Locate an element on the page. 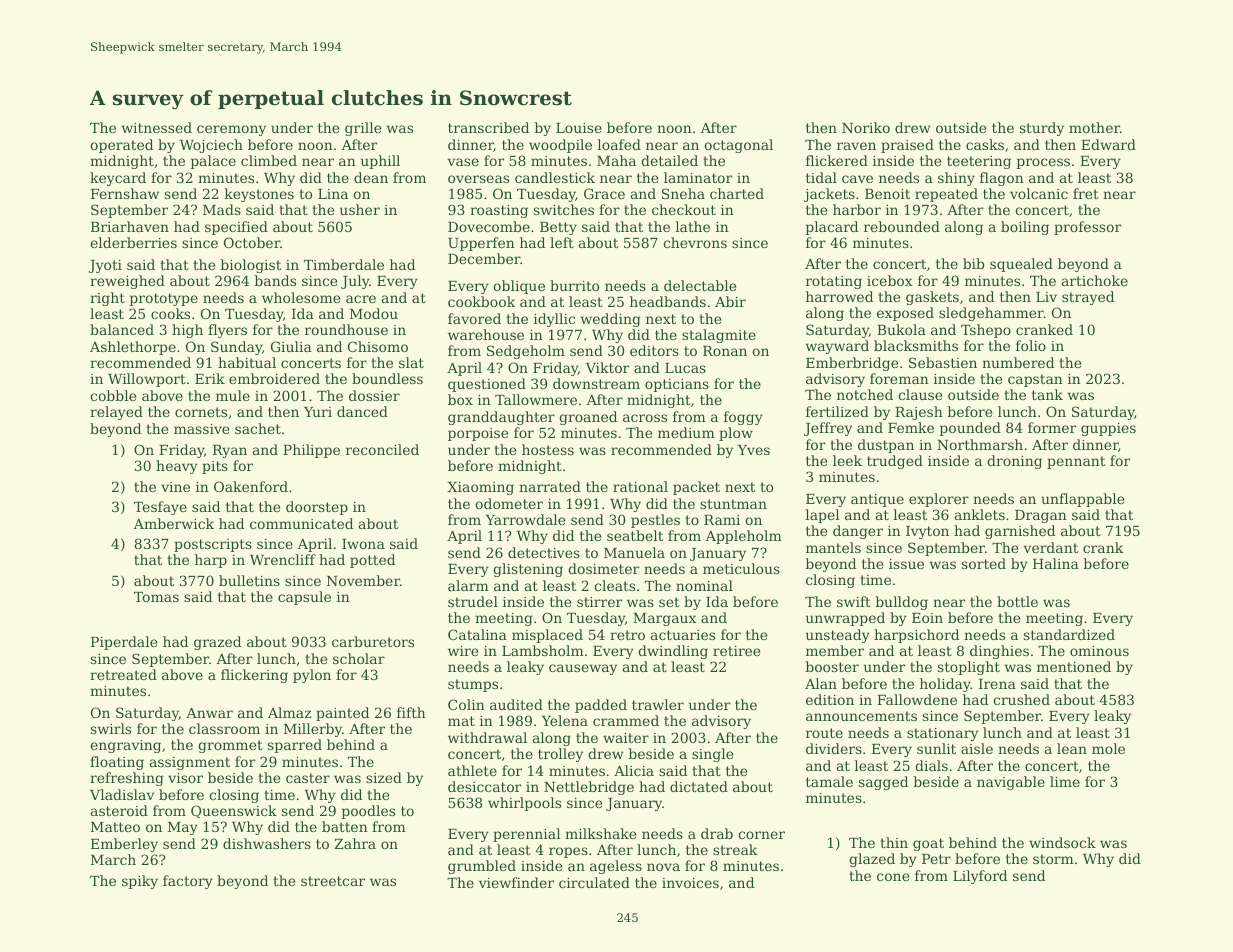  hostess is located at coordinates (548, 449).
